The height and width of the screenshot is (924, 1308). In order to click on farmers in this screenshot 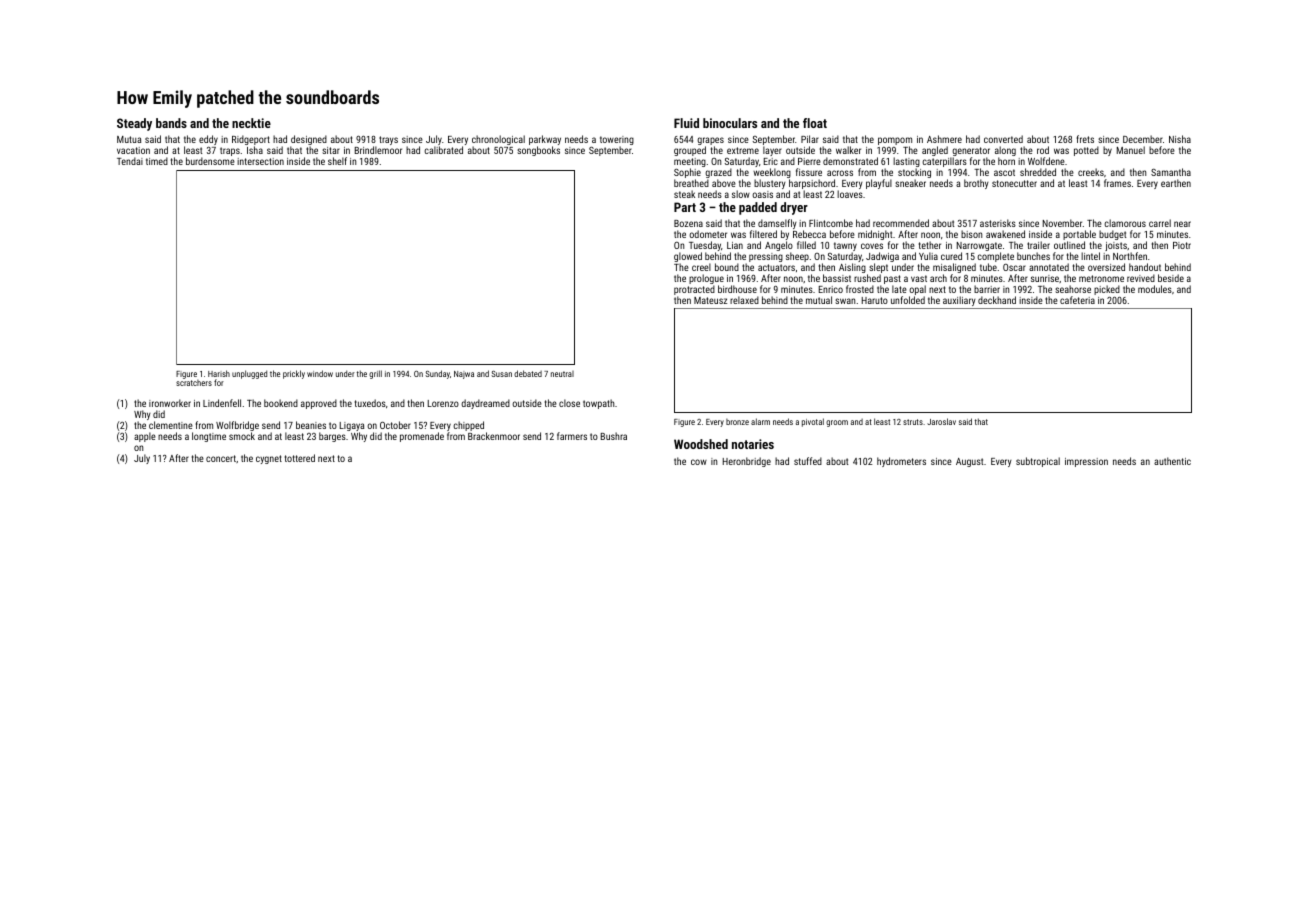, I will do `click(572, 436)`.
